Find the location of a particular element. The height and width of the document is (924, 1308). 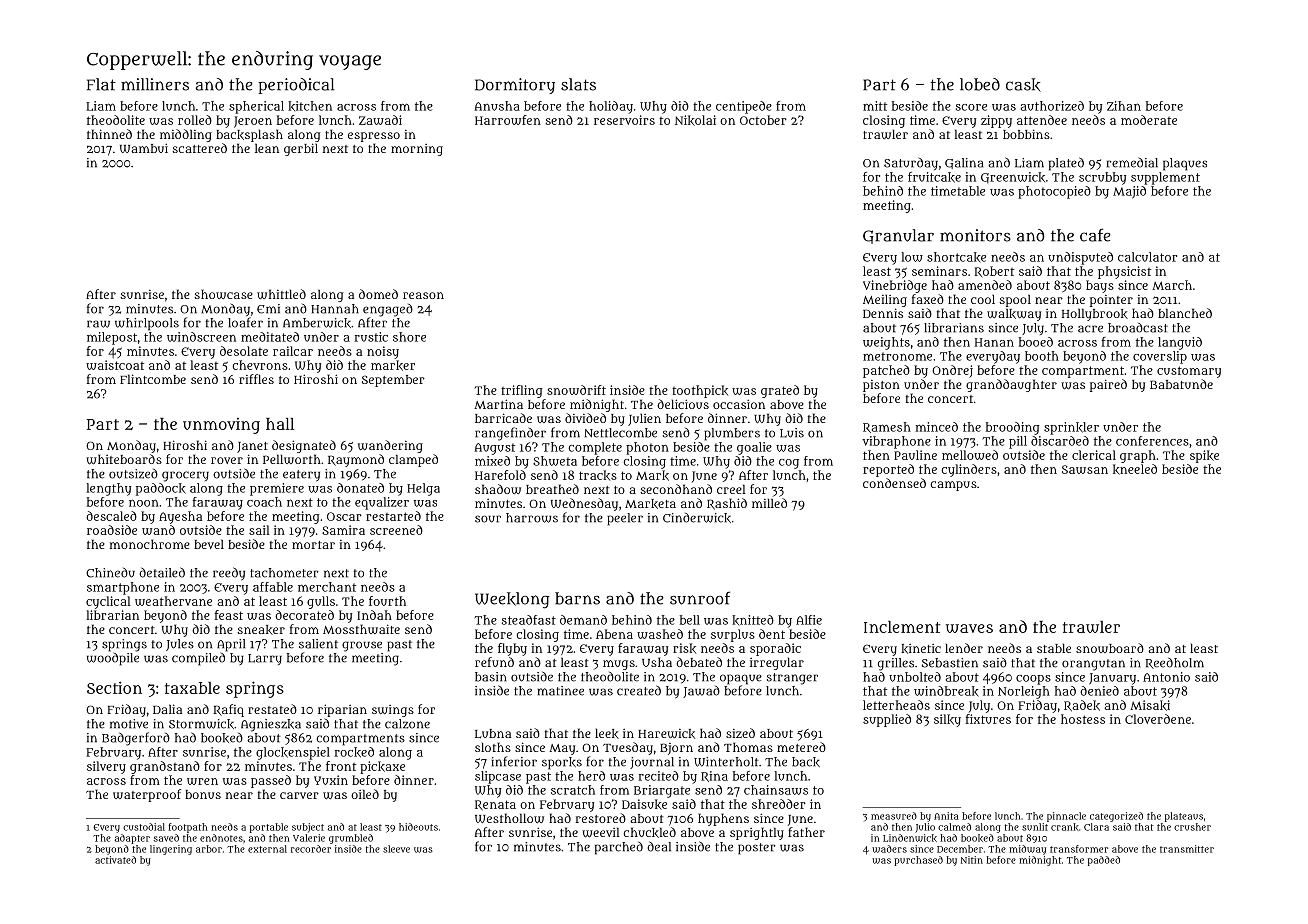

lean is located at coordinates (267, 148).
